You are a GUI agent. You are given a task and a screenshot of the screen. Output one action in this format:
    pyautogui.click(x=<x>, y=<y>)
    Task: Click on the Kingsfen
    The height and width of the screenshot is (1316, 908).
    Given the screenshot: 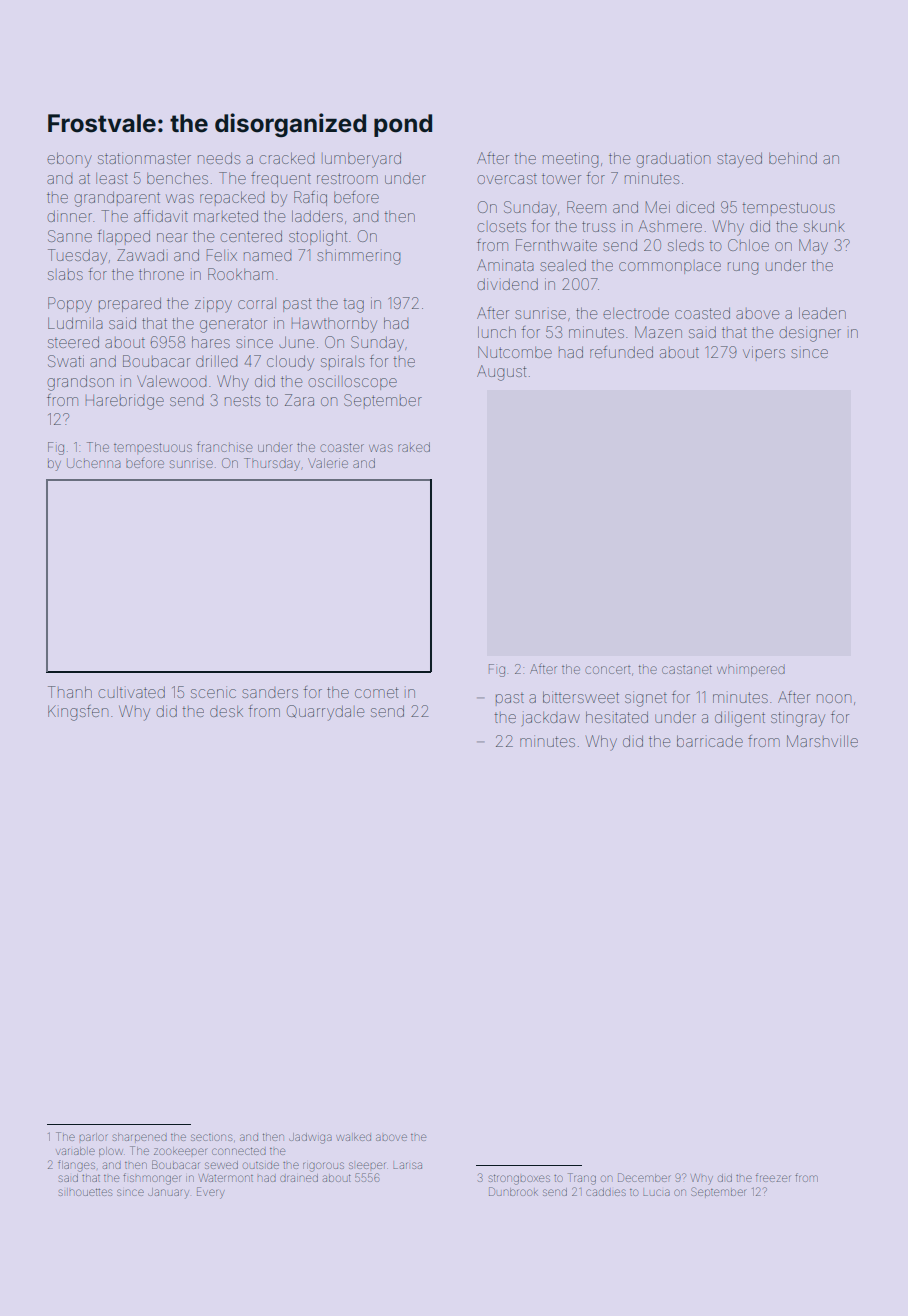 What is the action you would take?
    pyautogui.click(x=78, y=713)
